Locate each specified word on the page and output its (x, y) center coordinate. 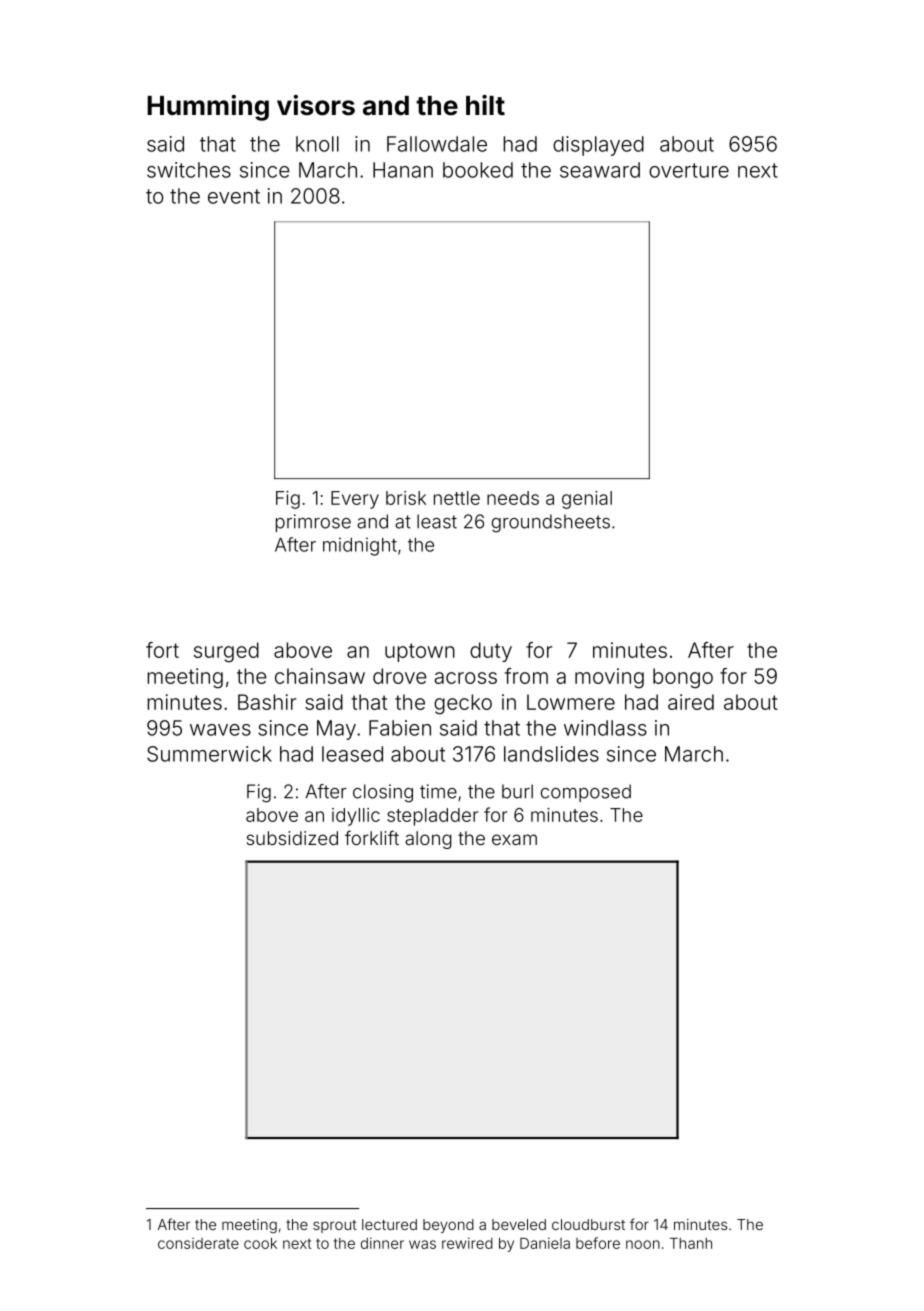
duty (491, 652)
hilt (485, 105)
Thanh (691, 1243)
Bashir (267, 702)
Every (355, 500)
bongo (683, 678)
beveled (519, 1224)
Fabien (400, 728)
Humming (208, 108)
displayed (598, 146)
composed (586, 793)
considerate (198, 1243)
